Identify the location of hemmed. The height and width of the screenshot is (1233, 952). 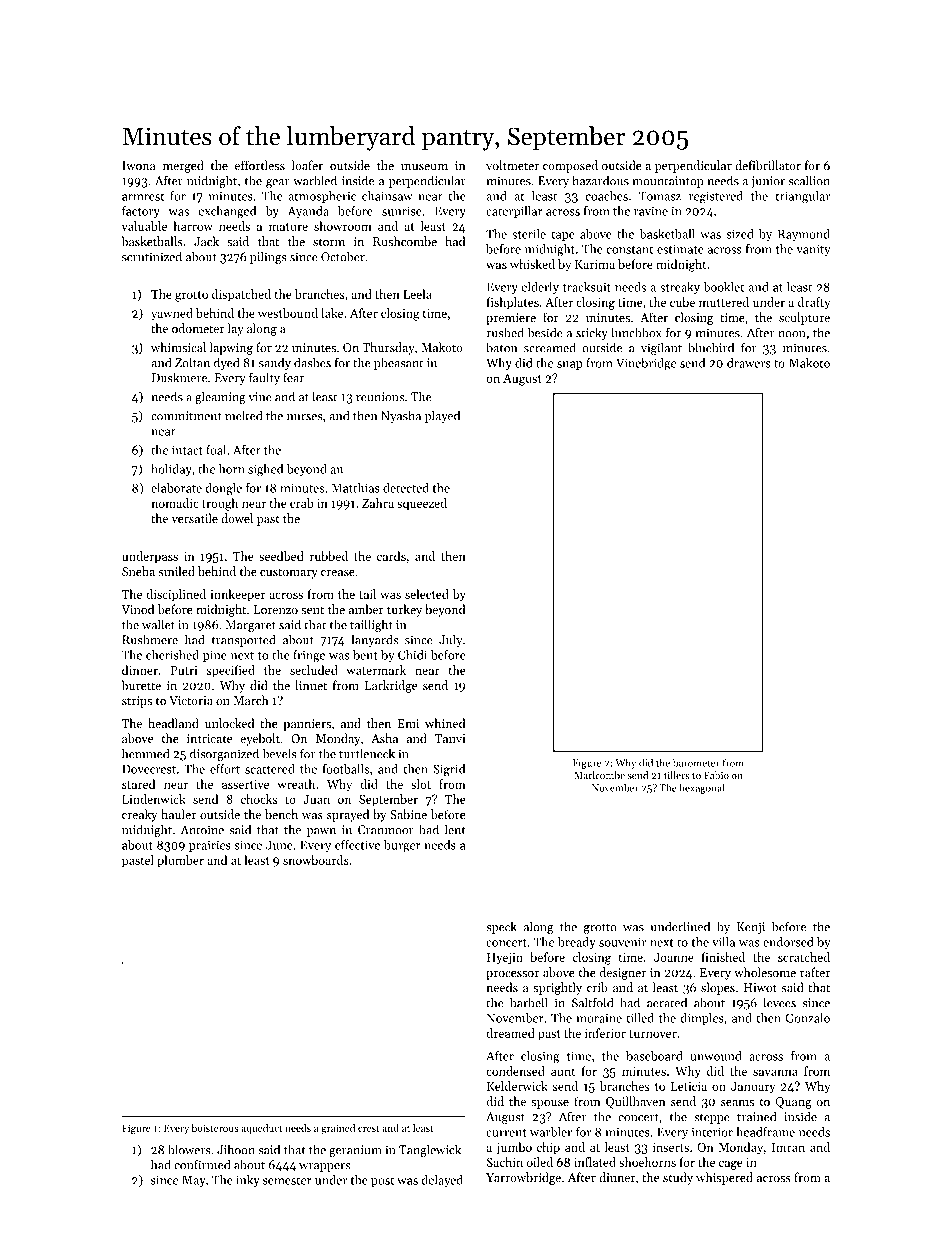
(145, 753).
